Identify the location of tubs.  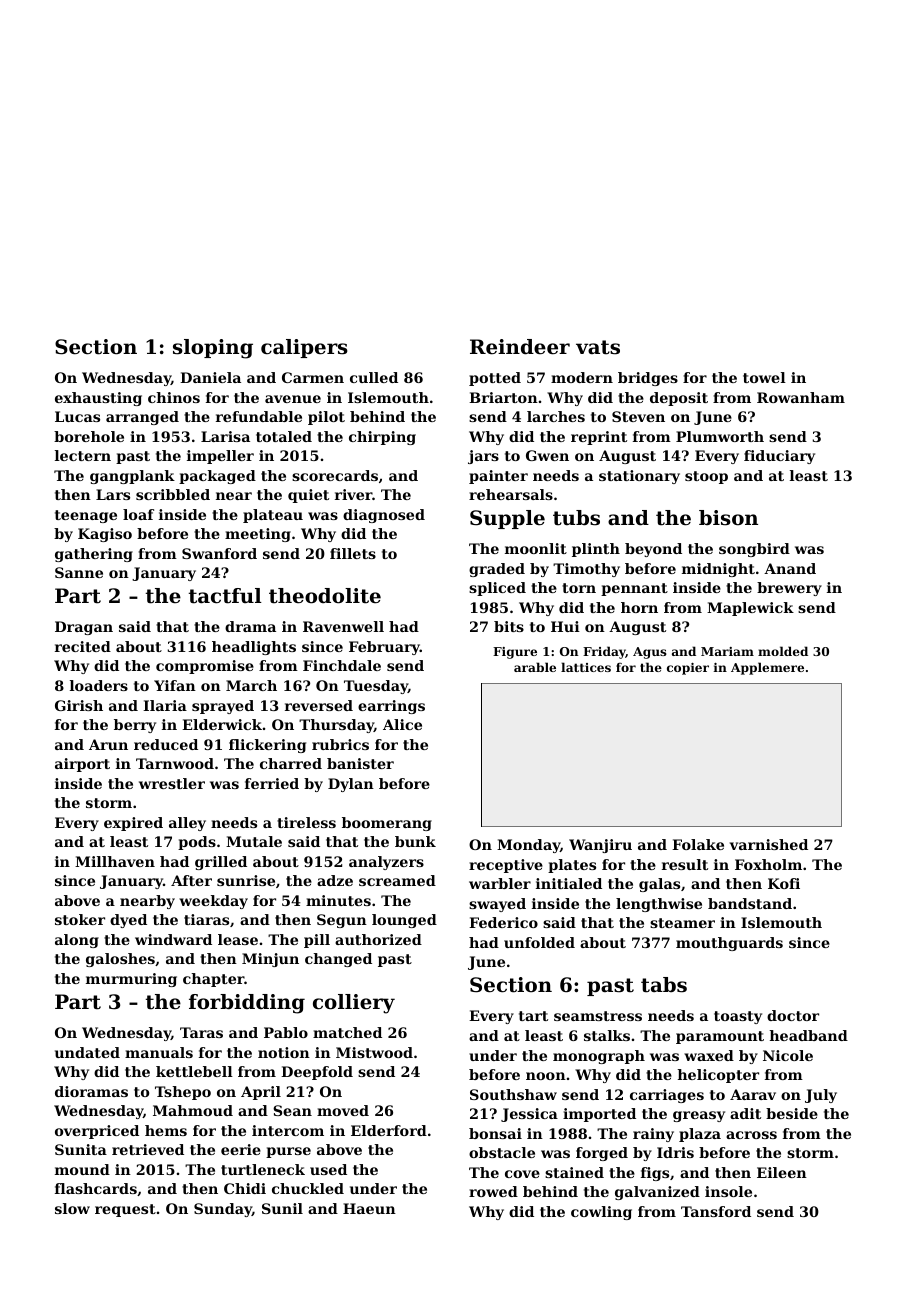
(576, 518).
